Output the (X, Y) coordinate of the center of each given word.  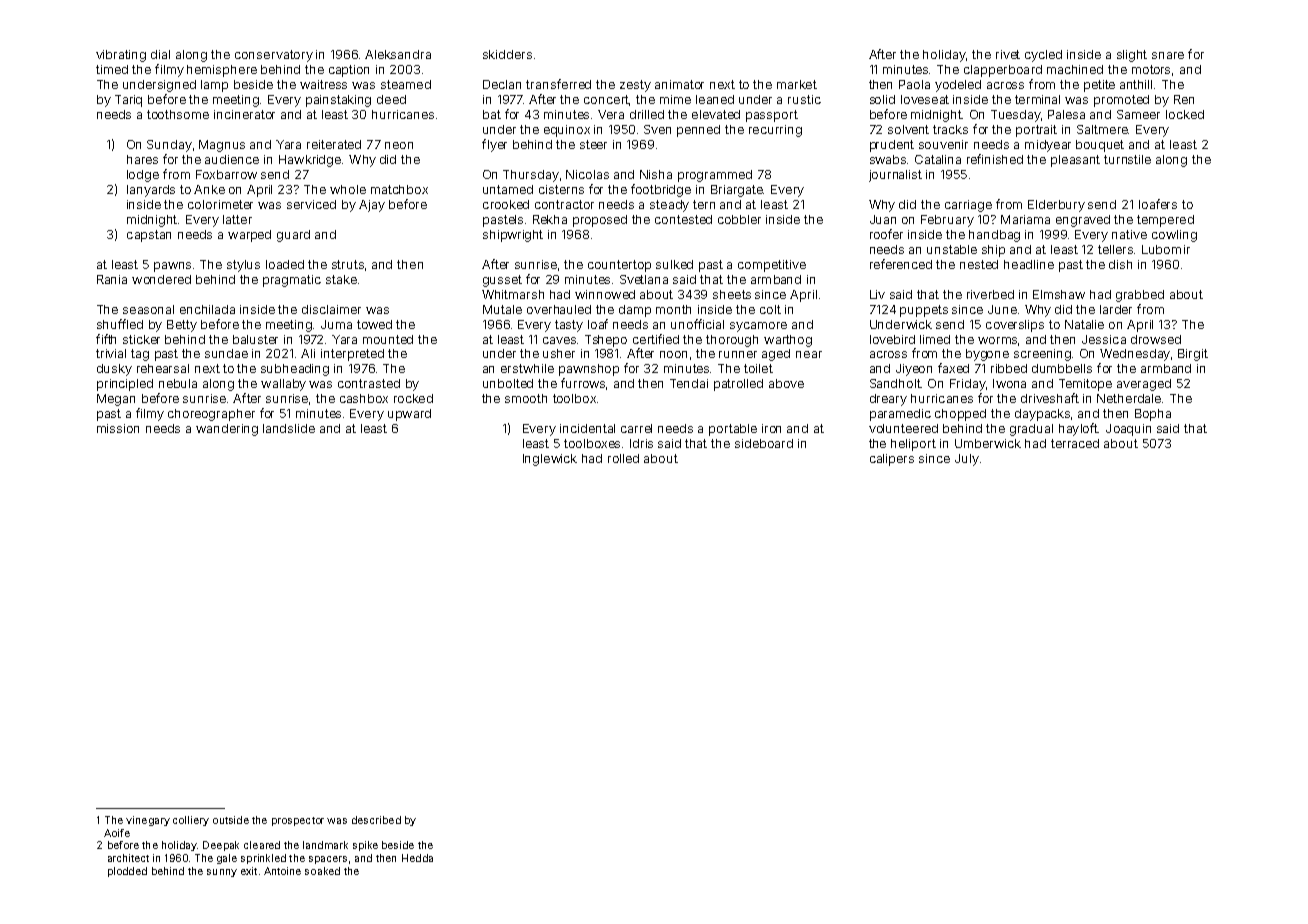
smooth (526, 398)
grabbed (1140, 296)
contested (683, 219)
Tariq (128, 101)
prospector (298, 821)
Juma (336, 324)
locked (1185, 114)
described (376, 820)
